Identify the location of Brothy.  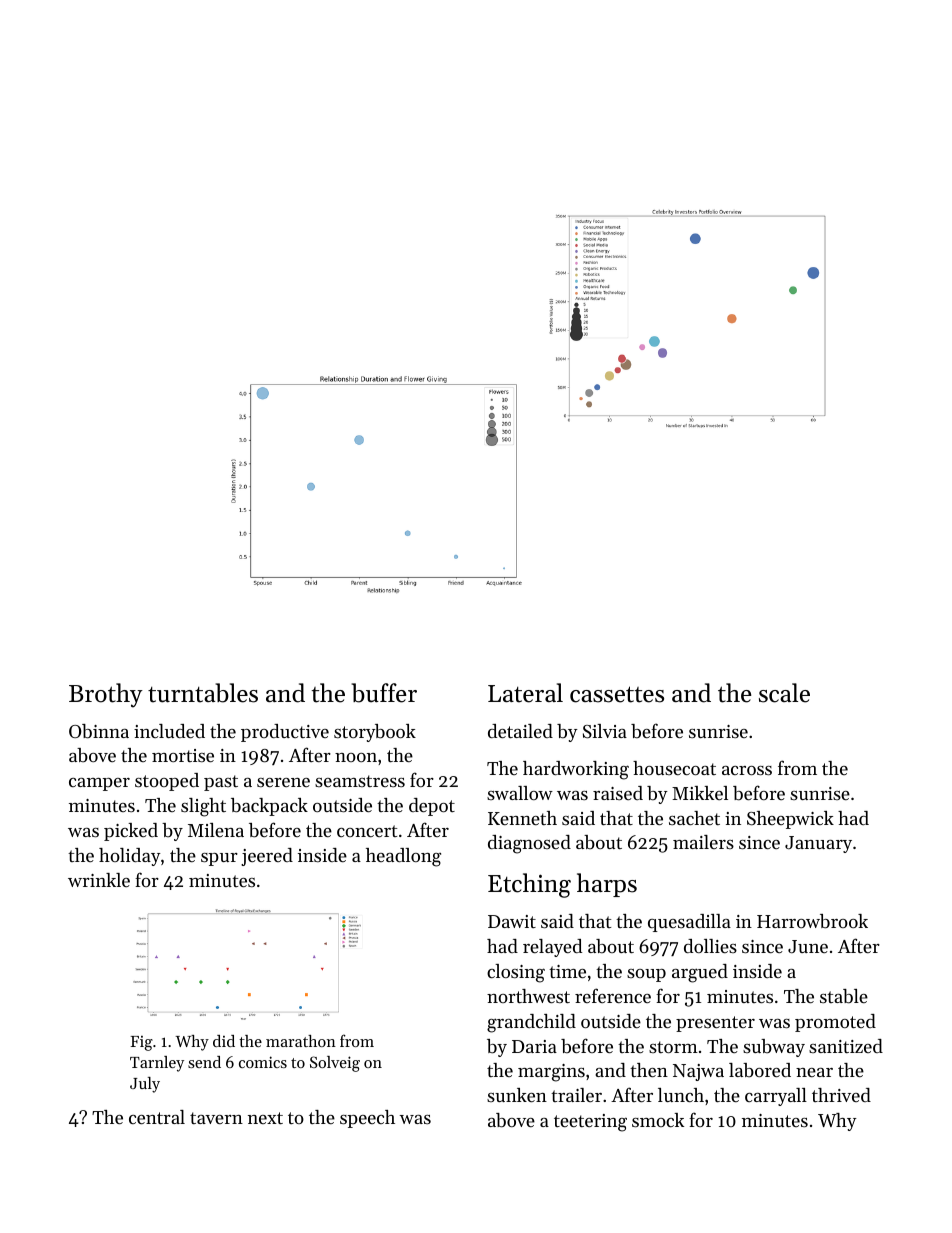
(106, 695).
